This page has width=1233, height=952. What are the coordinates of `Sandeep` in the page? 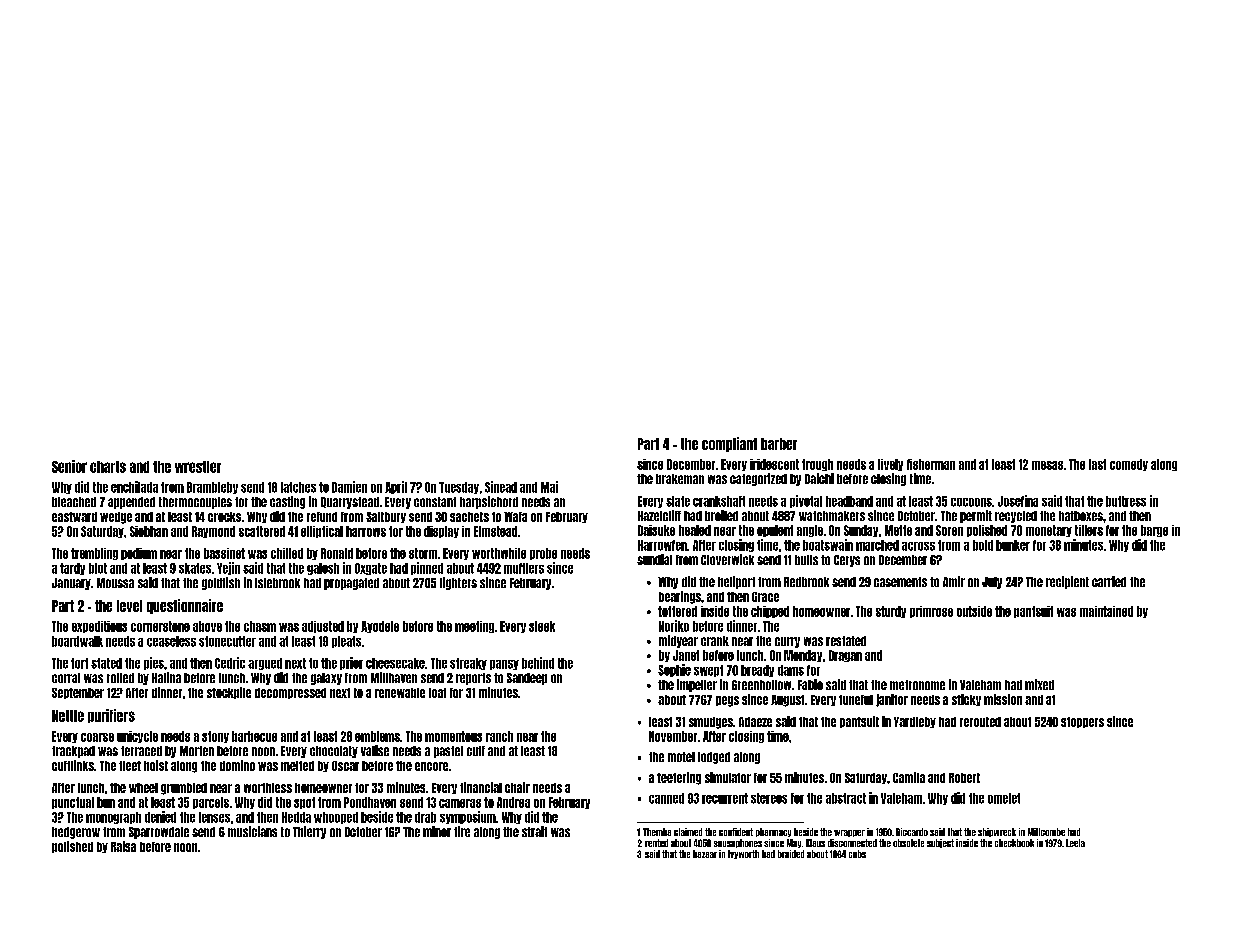 It's located at (527, 679).
